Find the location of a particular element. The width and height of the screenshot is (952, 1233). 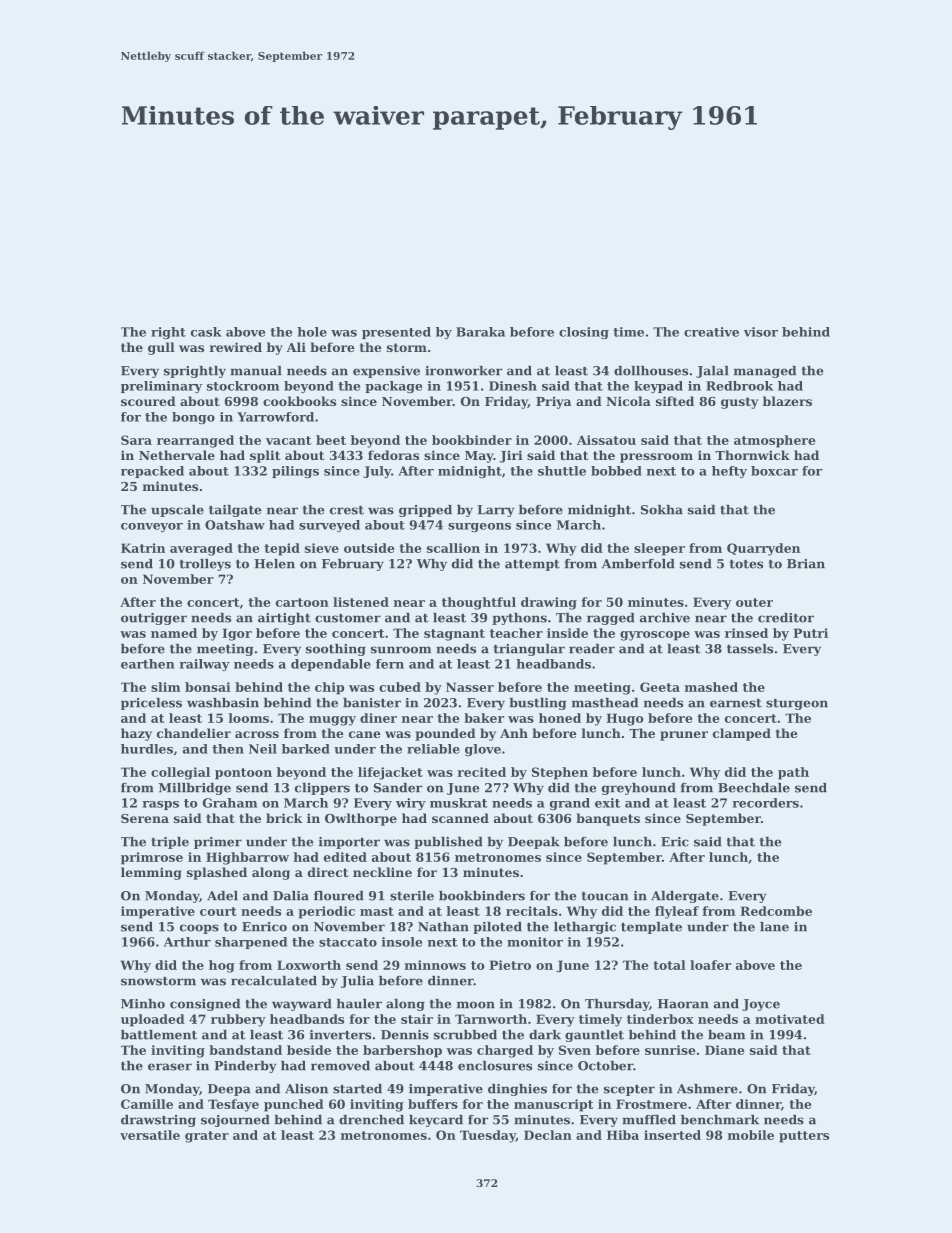

outrigger is located at coordinates (154, 619).
